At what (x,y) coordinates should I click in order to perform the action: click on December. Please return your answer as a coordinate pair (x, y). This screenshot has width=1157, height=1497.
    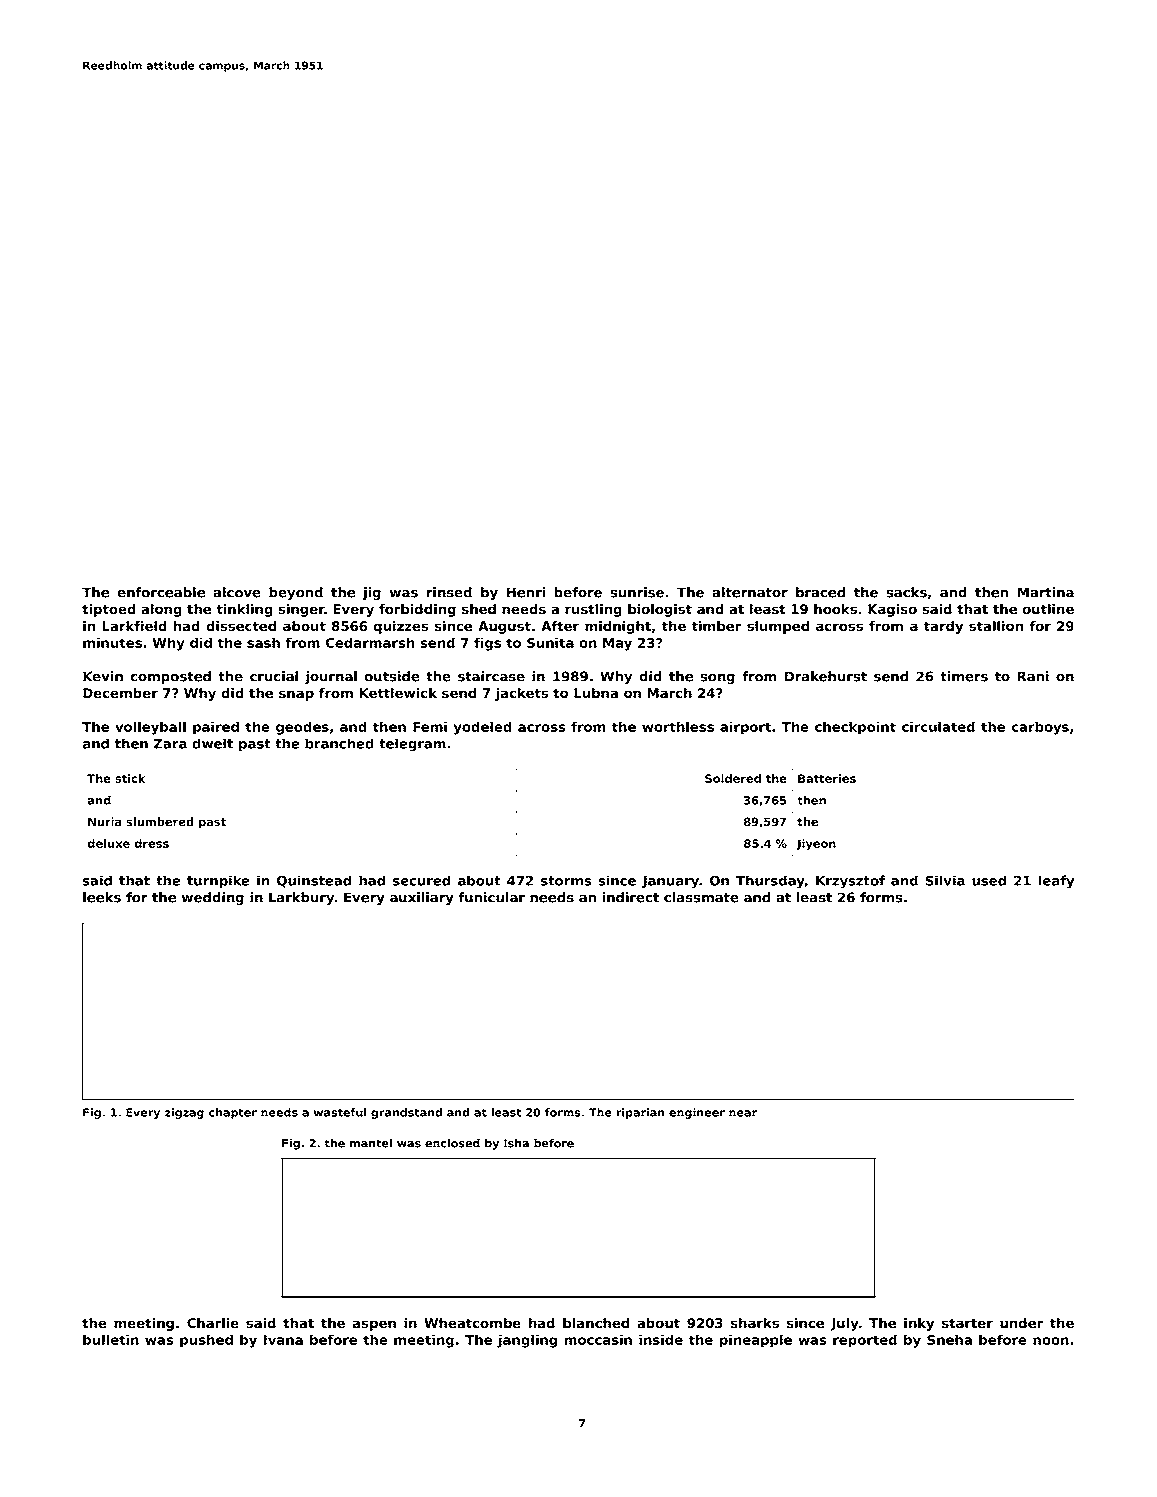
    Looking at the image, I should click on (120, 693).
